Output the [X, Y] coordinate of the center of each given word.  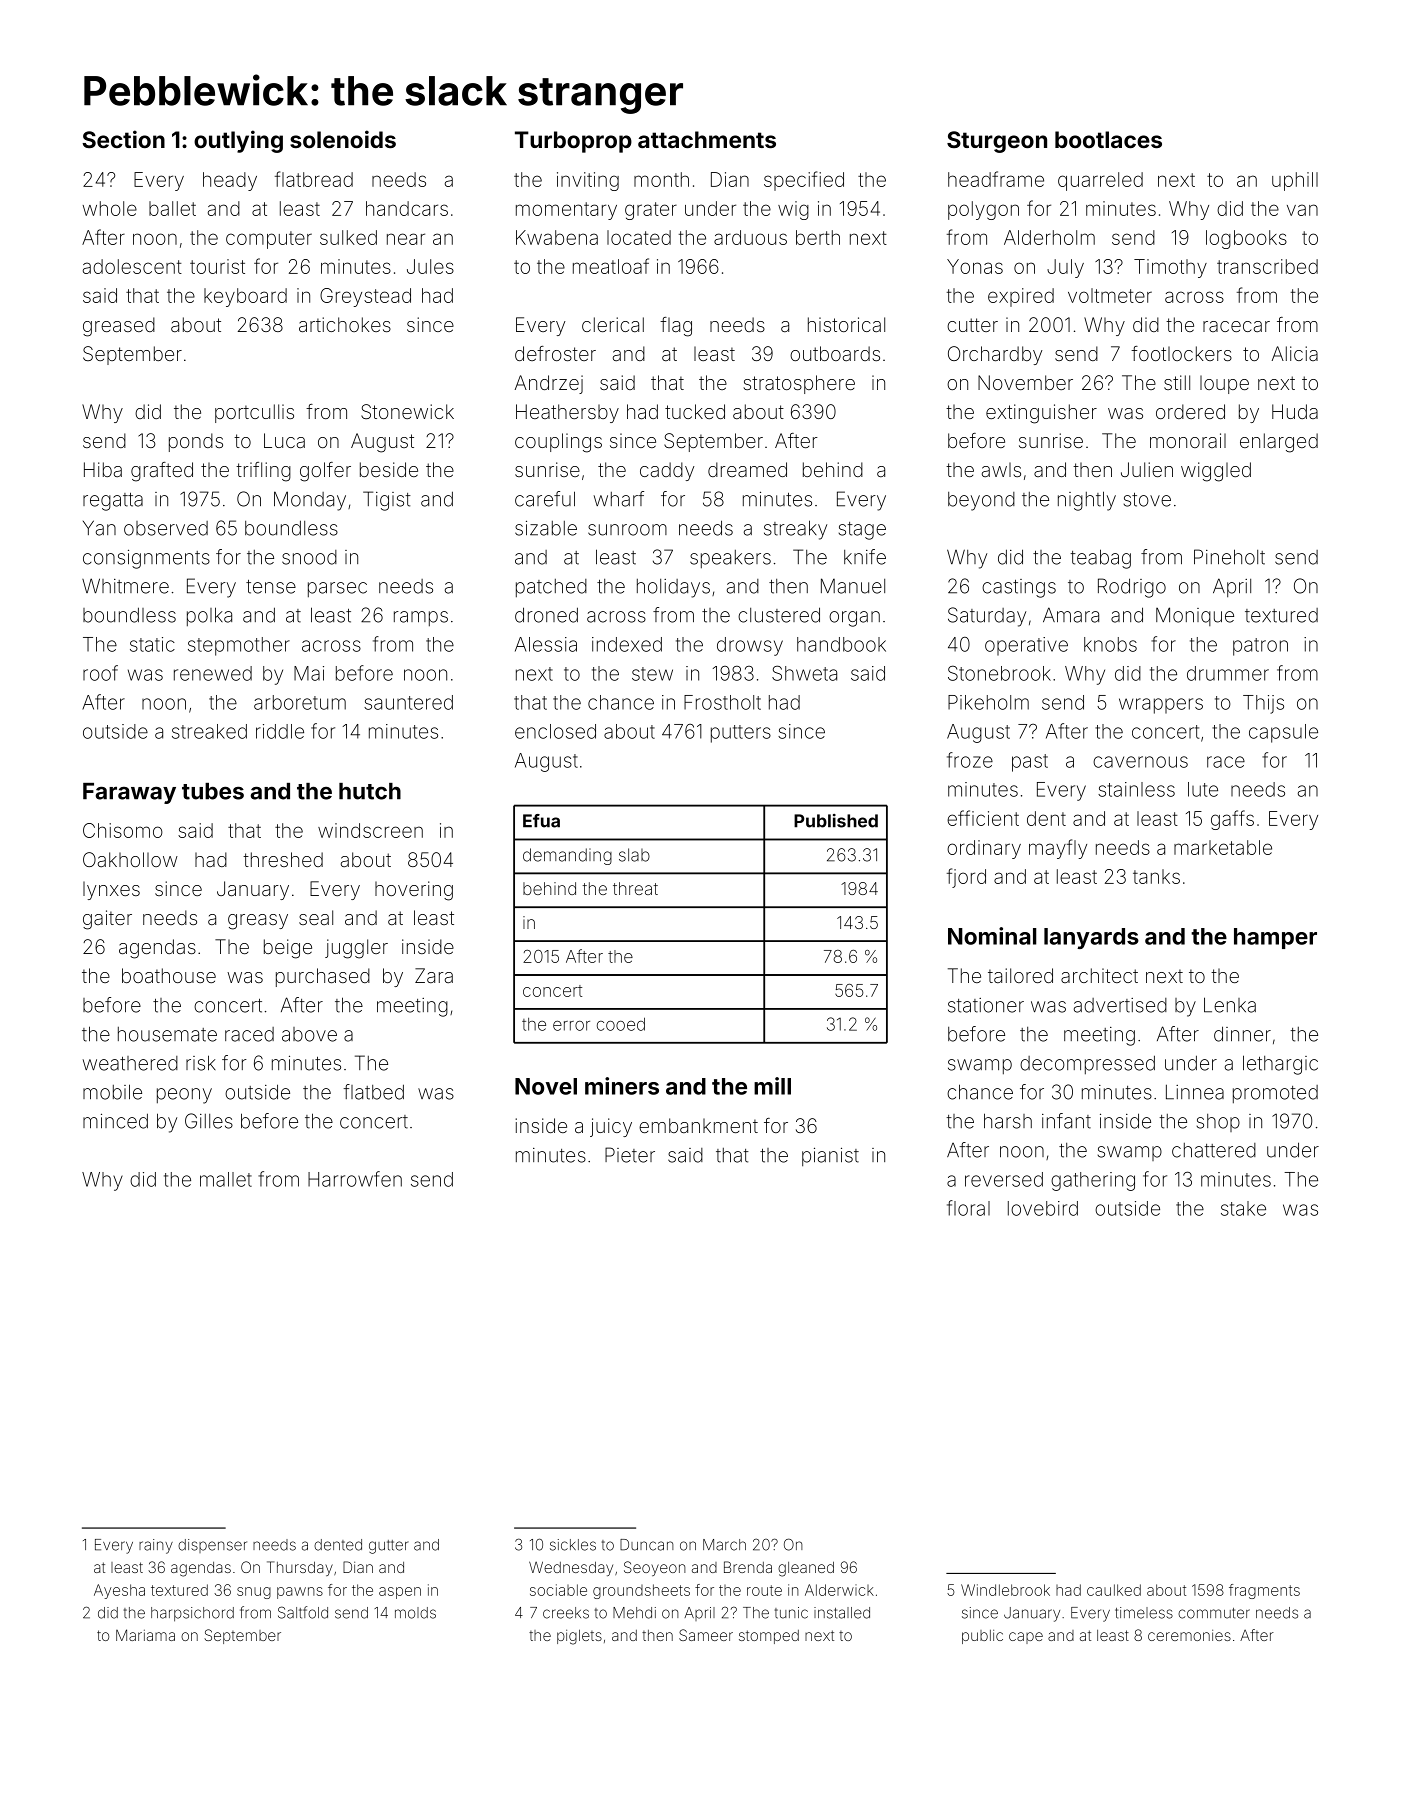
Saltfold [303, 1612]
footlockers [1181, 353]
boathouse [169, 975]
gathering [1093, 1181]
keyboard [245, 297]
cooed [621, 1024]
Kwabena [557, 237]
